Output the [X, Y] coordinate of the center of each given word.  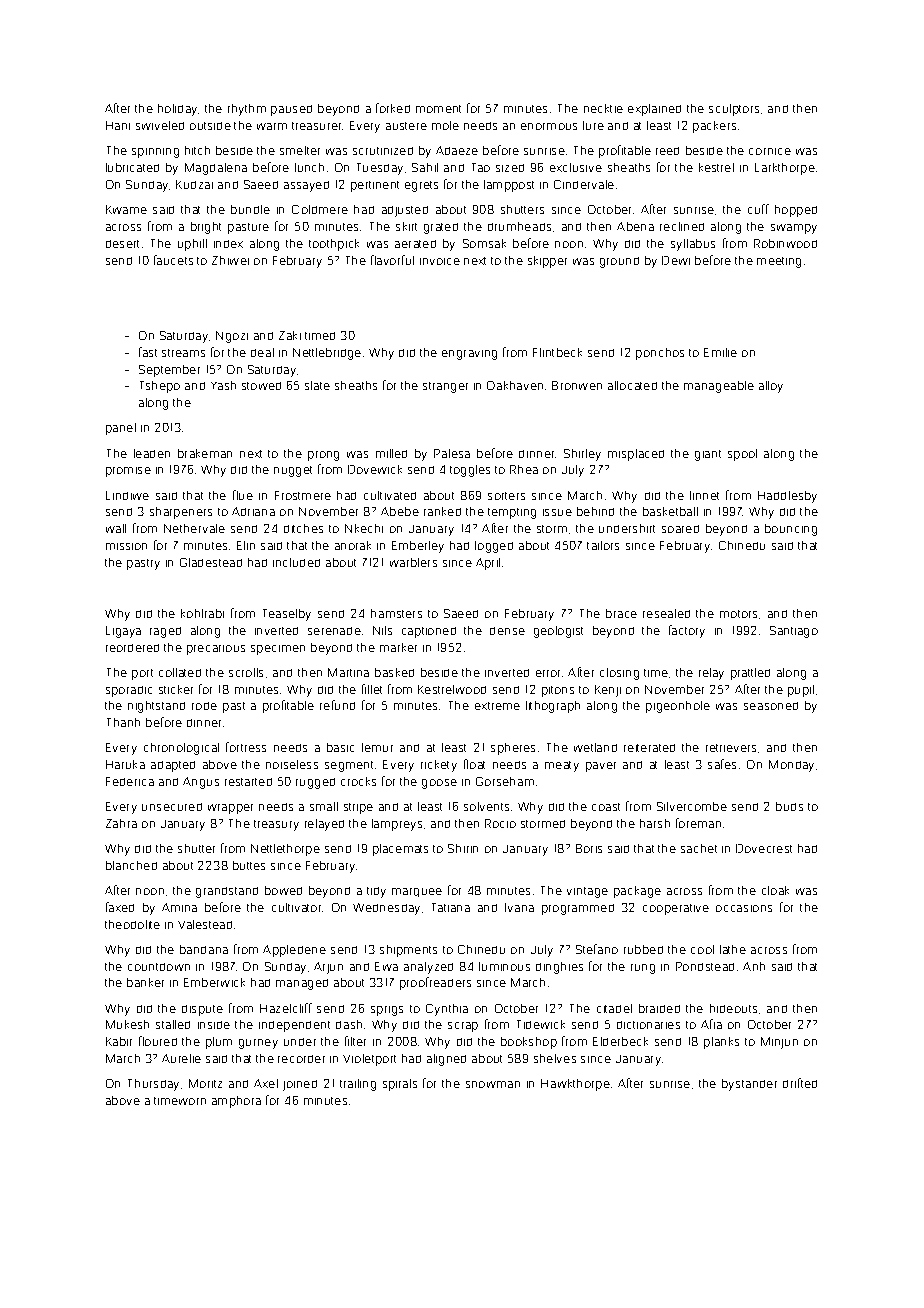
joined [300, 1085]
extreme [497, 706]
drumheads [519, 226]
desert [122, 244]
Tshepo [160, 387]
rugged [315, 783]
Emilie [720, 352]
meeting [779, 262]
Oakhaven [515, 385]
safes [722, 764]
